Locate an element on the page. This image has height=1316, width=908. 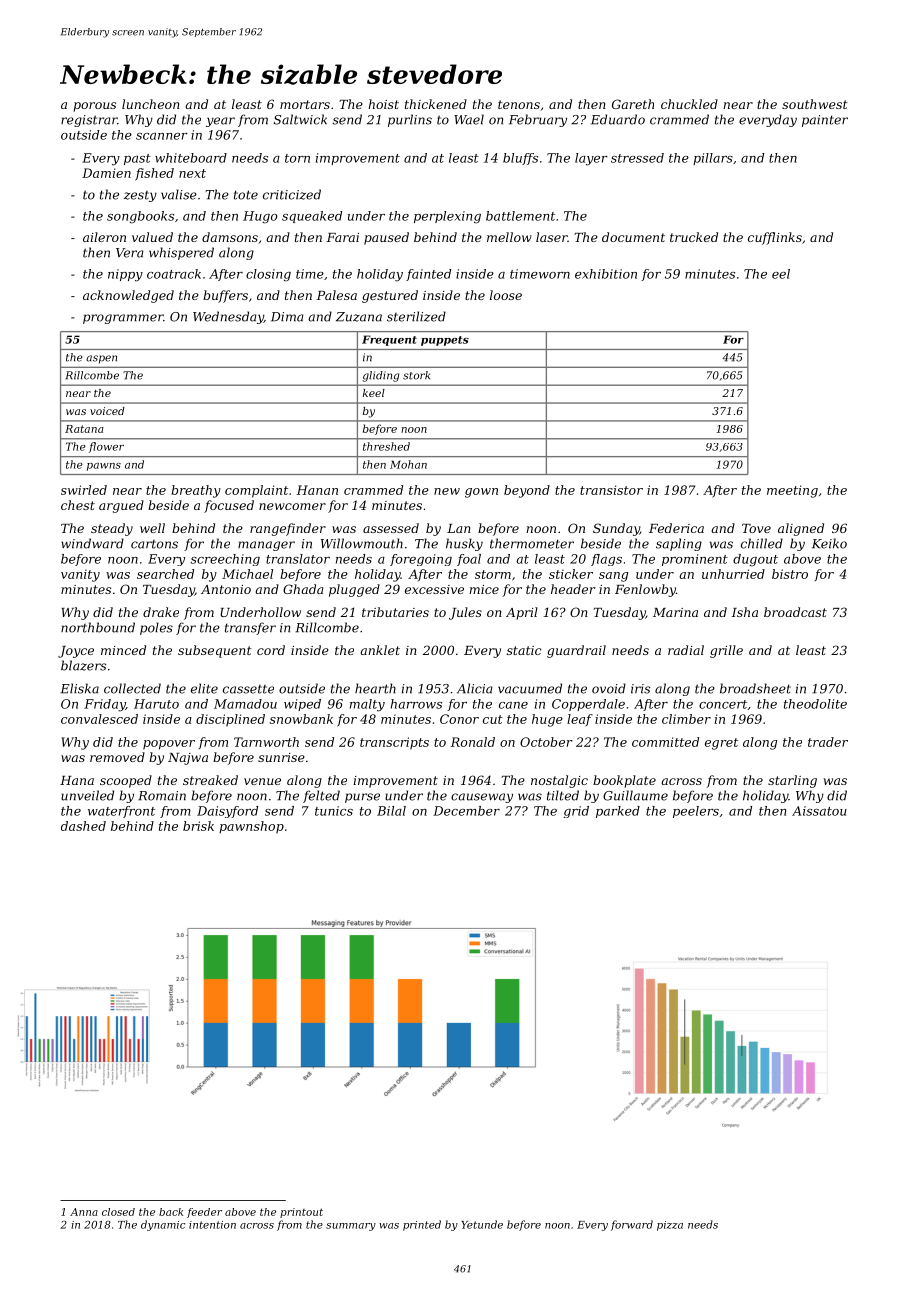
prominent is located at coordinates (695, 560).
